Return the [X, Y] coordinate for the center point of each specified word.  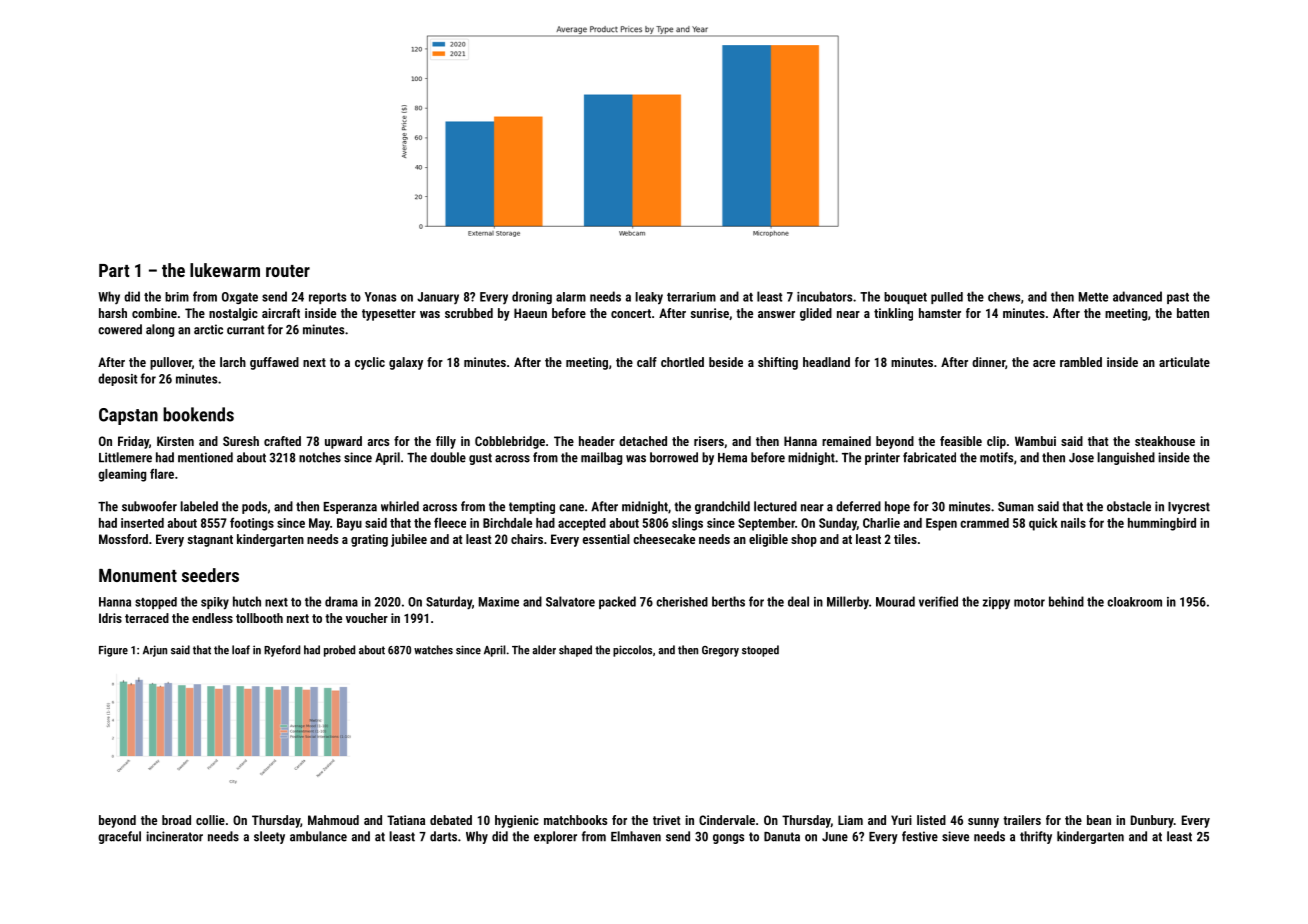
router [288, 271]
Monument [138, 575]
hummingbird [1162, 524]
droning [532, 297]
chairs [527, 539]
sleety [269, 837]
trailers [1022, 820]
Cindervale [727, 820]
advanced [1137, 296]
